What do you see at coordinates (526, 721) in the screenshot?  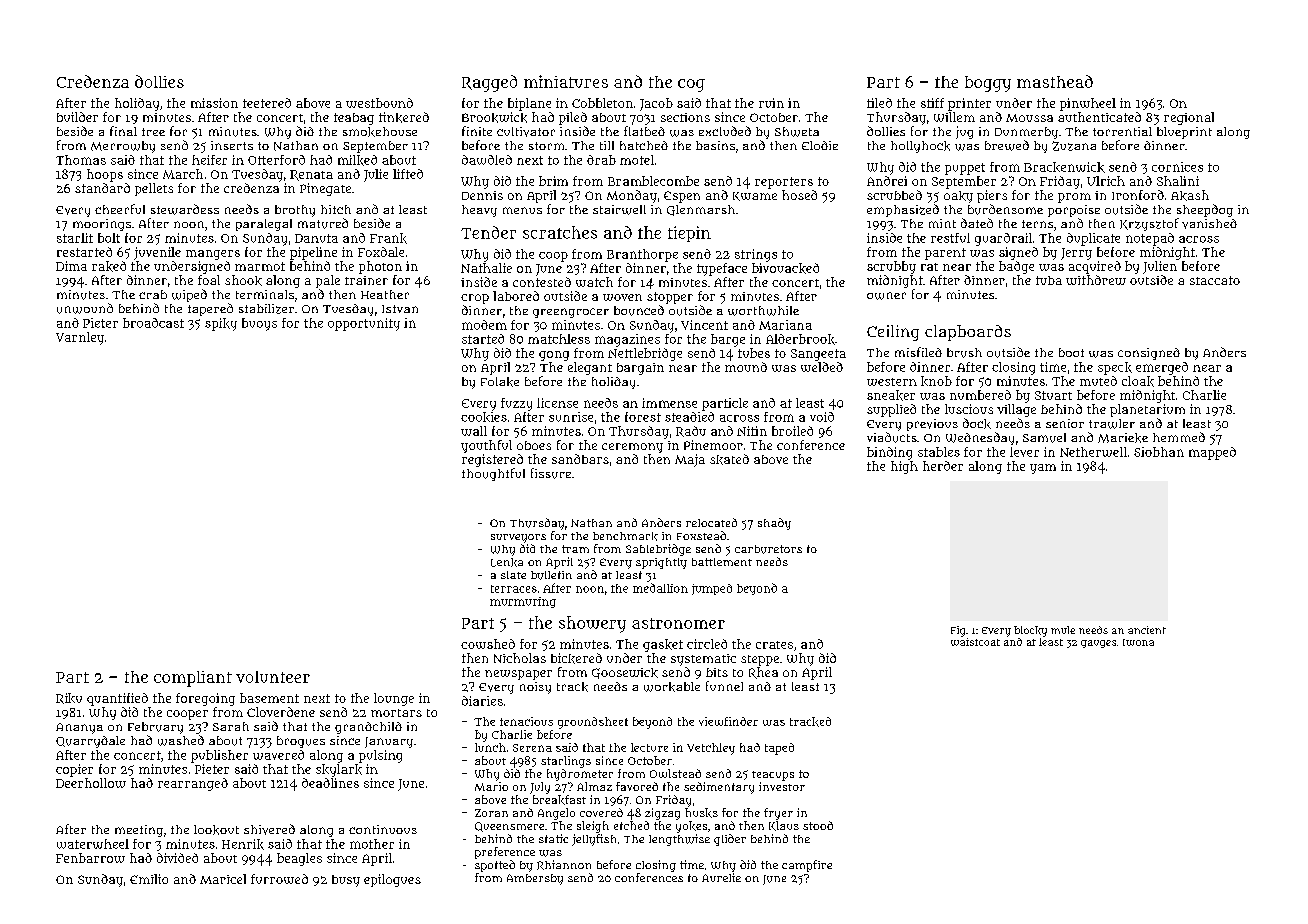 I see `tenacious` at bounding box center [526, 721].
